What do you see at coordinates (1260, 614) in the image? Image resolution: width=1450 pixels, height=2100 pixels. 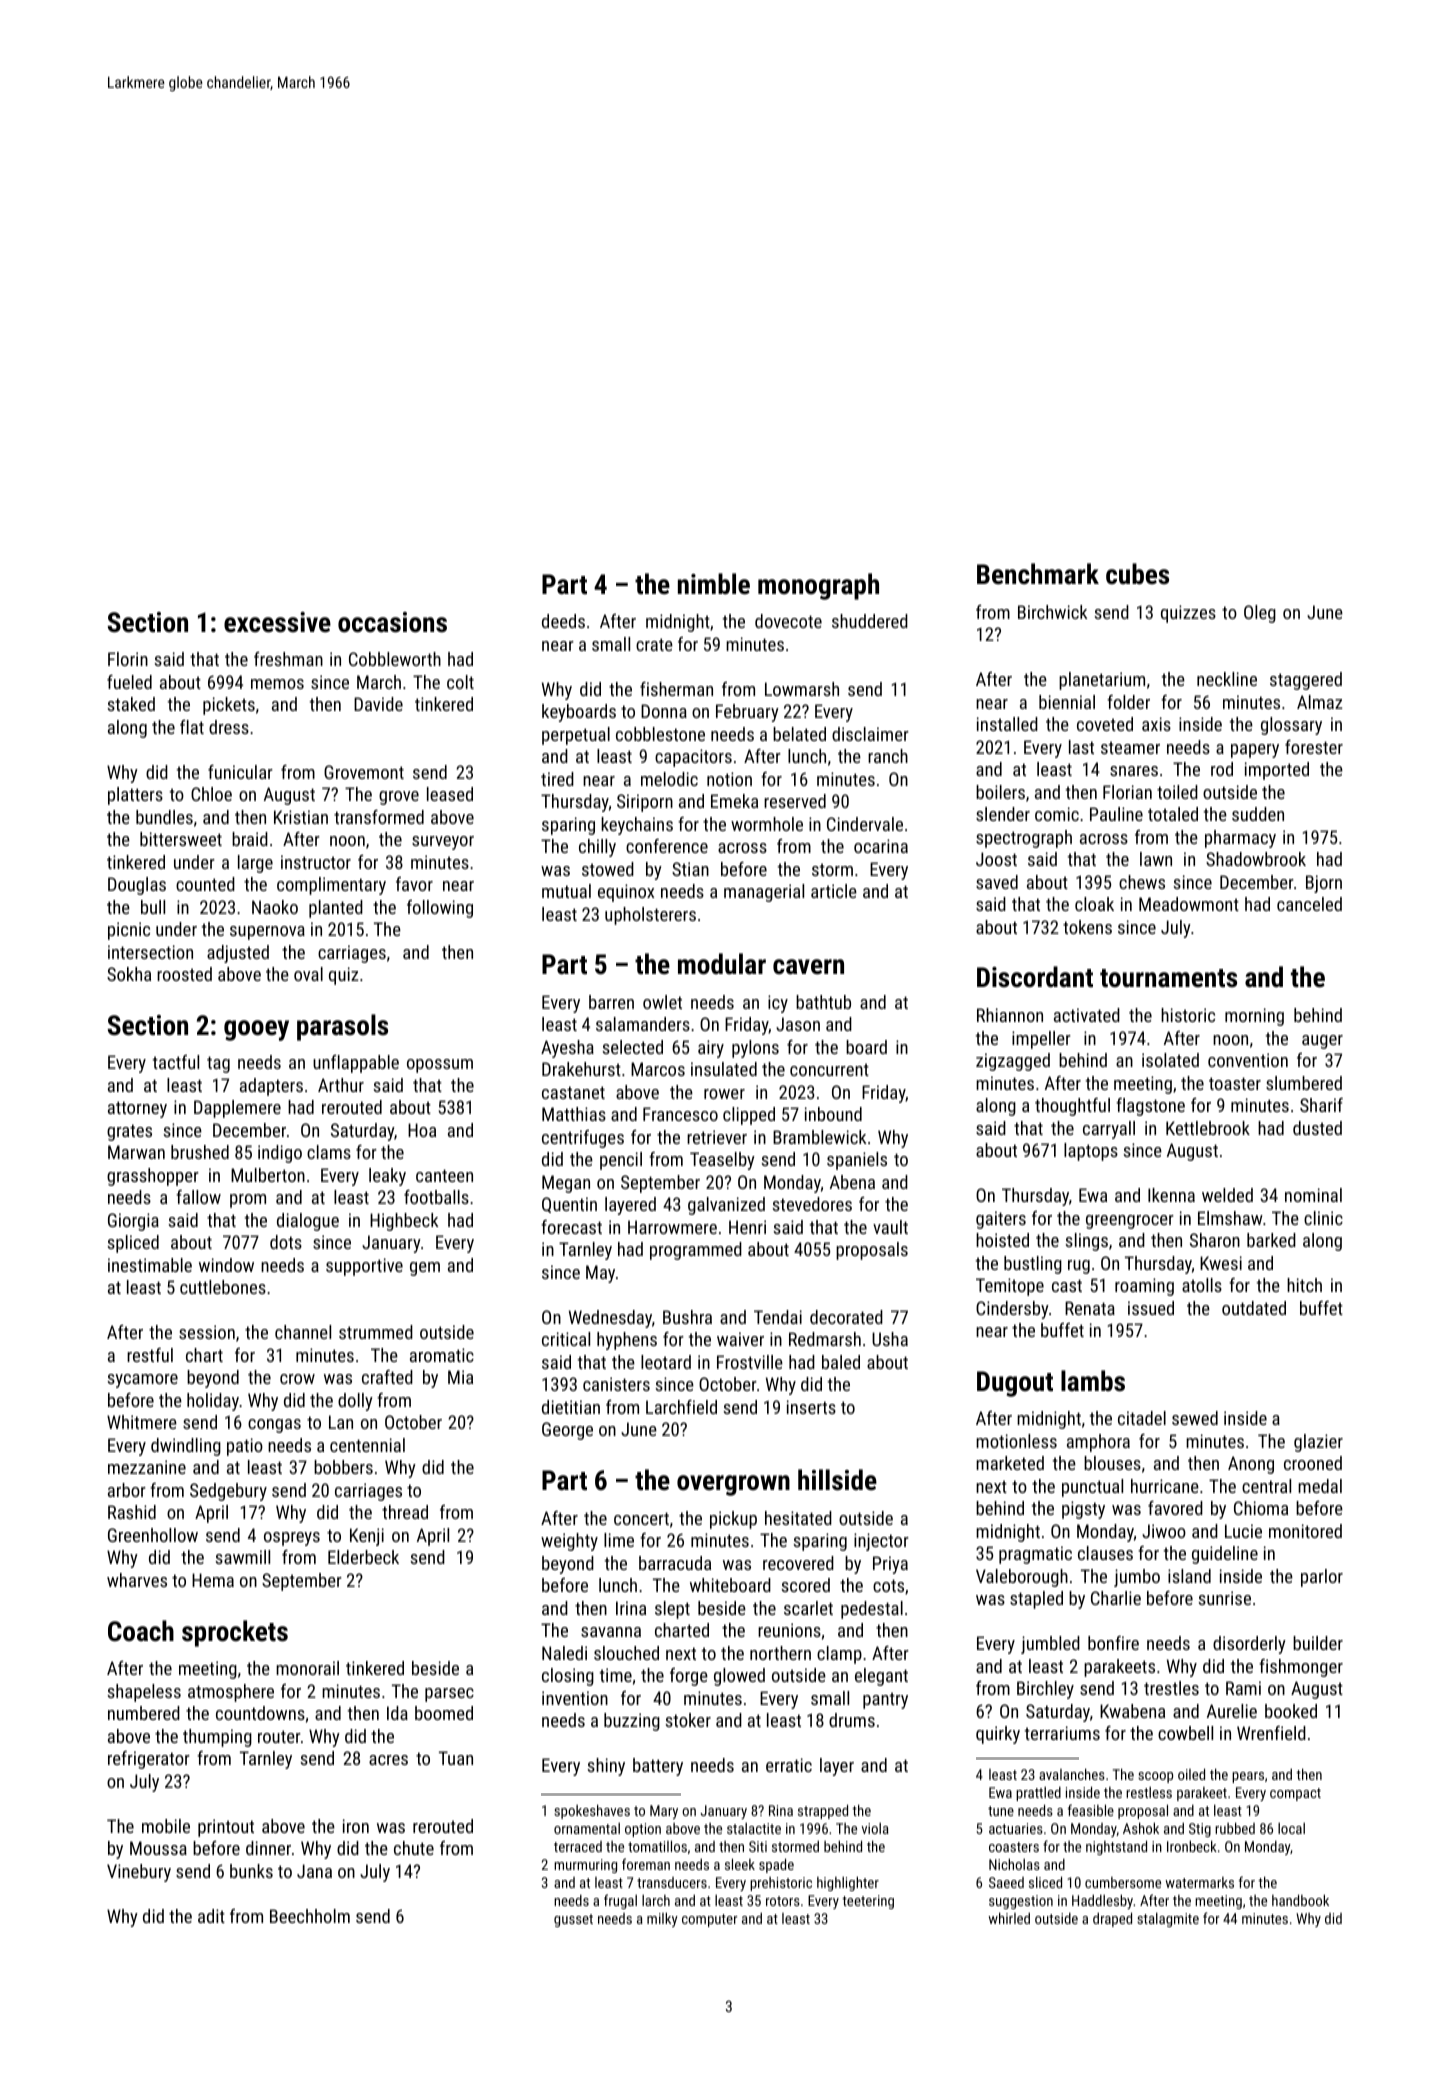 I see `Oleg` at bounding box center [1260, 614].
